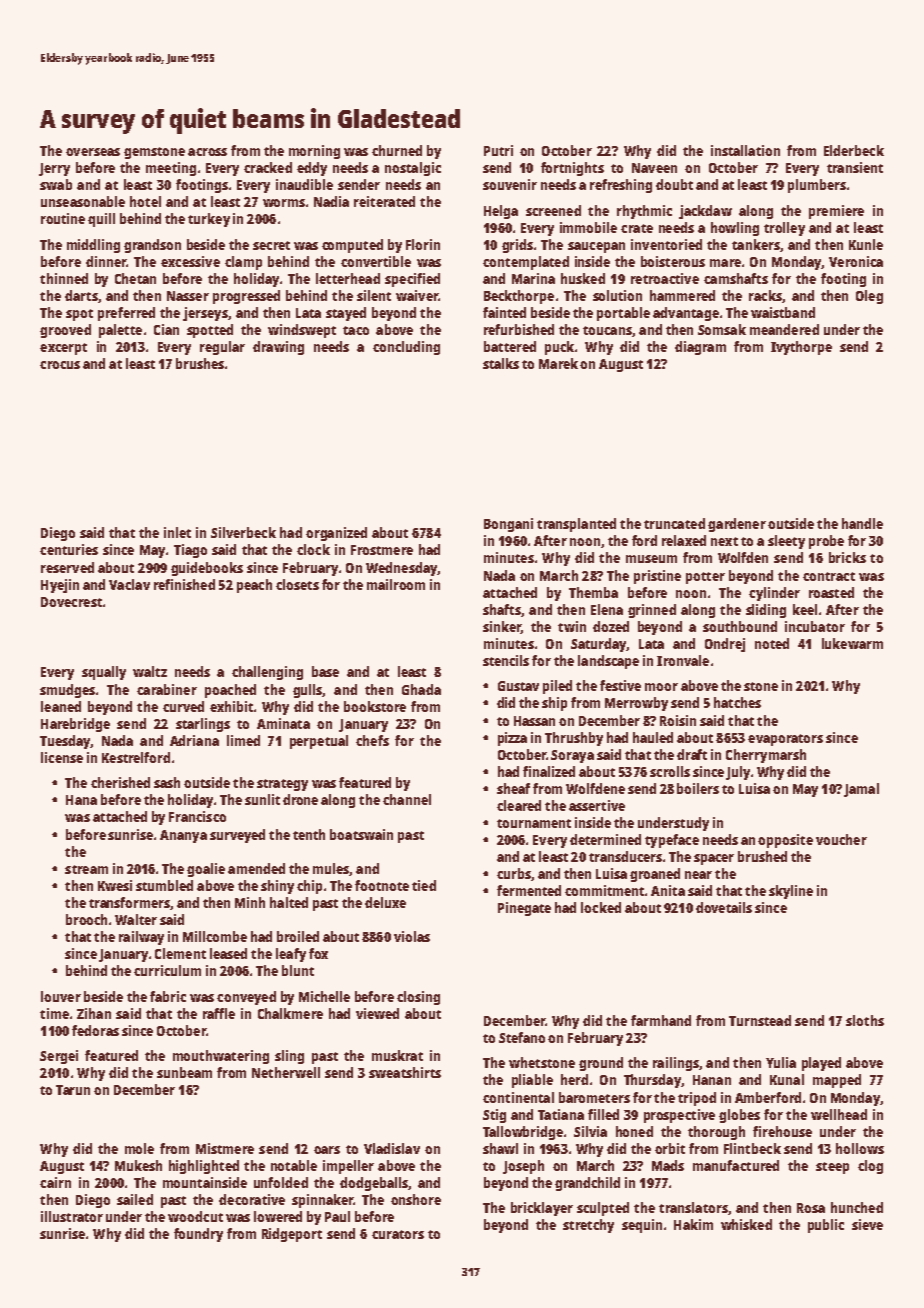 The image size is (924, 1308). What do you see at coordinates (401, 569) in the screenshot?
I see `Wednesday` at bounding box center [401, 569].
